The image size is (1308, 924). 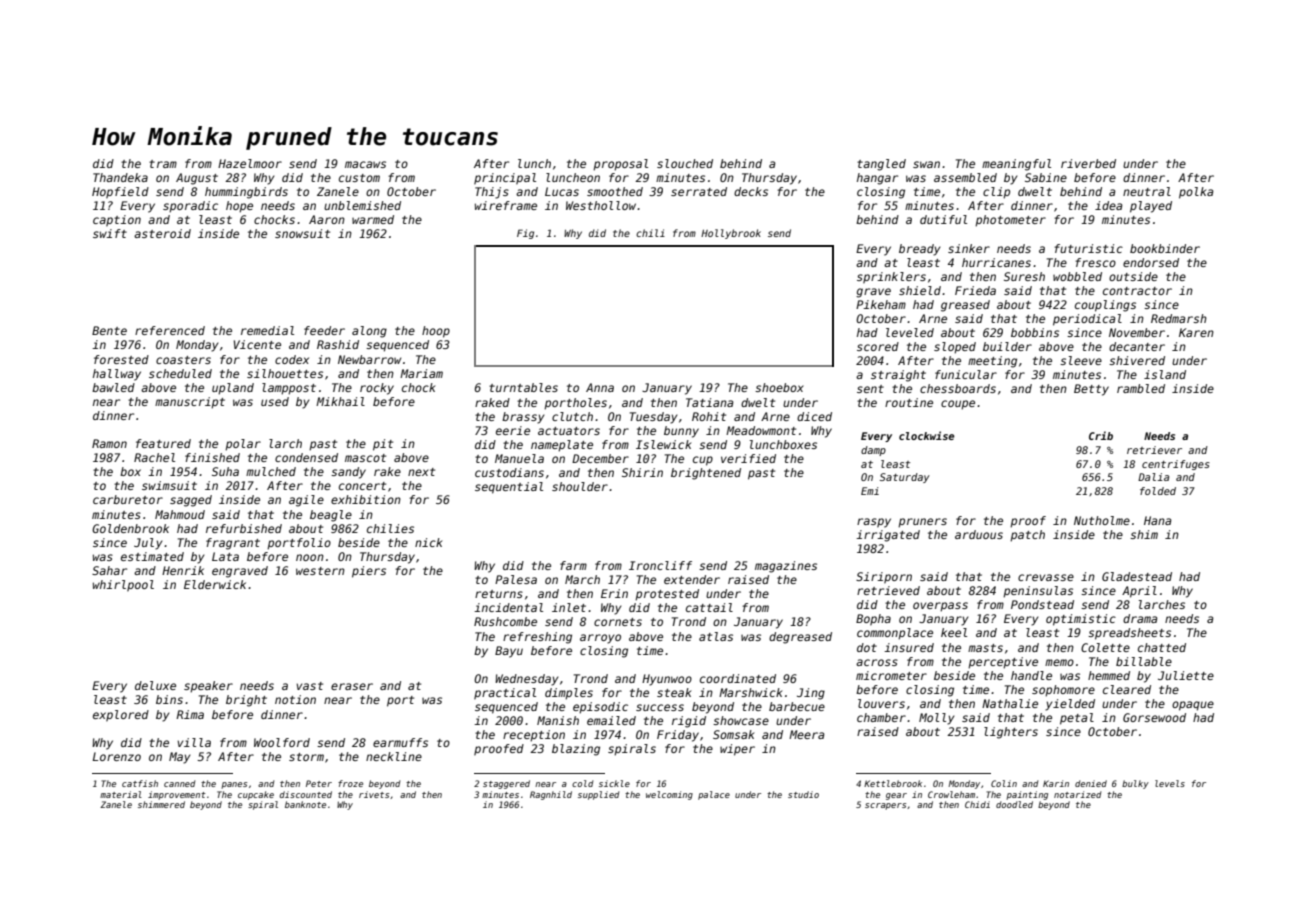 What do you see at coordinates (123, 586) in the screenshot?
I see `whirlpool` at bounding box center [123, 586].
